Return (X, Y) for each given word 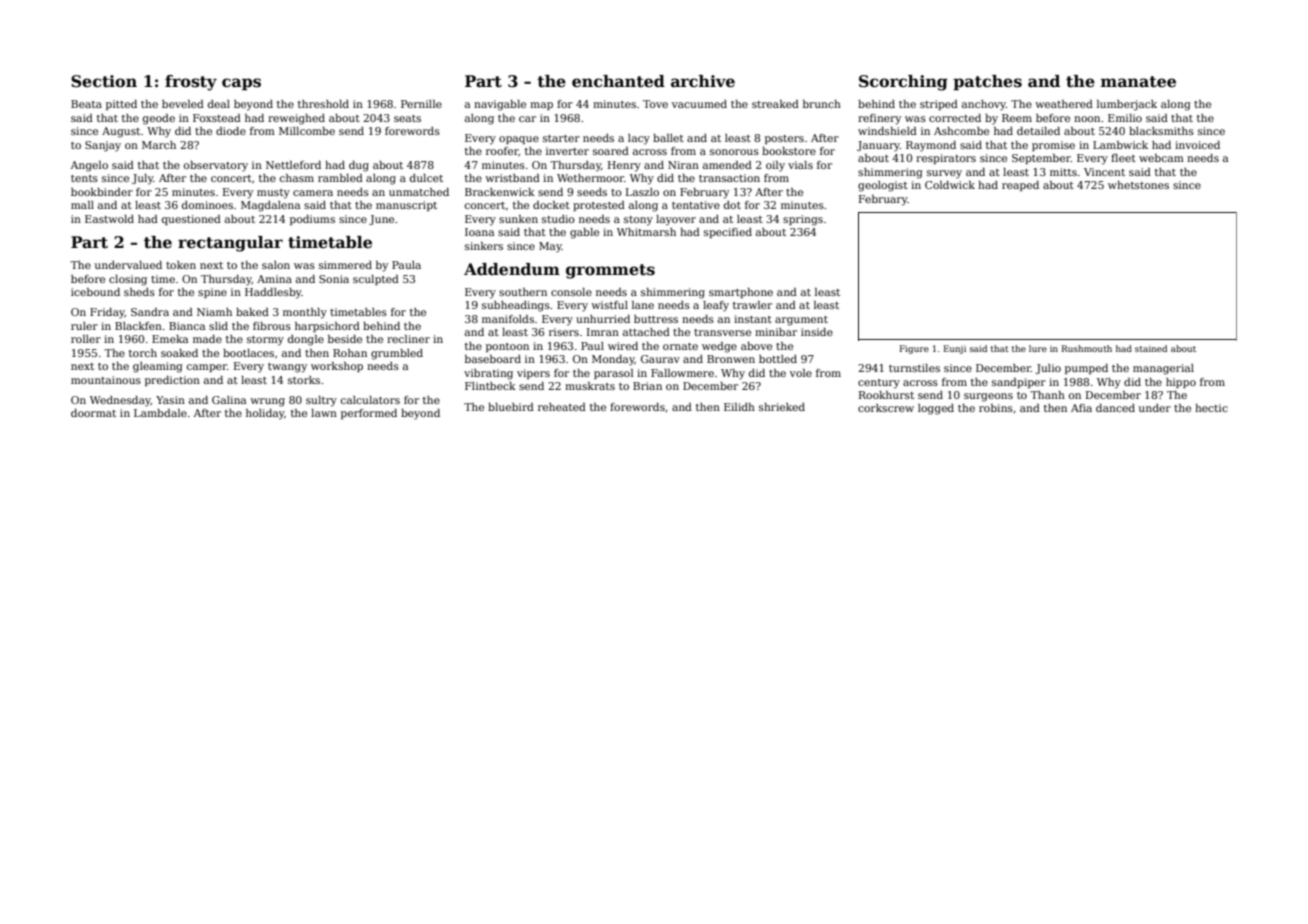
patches (987, 83)
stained (1151, 348)
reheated (562, 407)
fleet (1123, 158)
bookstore (789, 151)
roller (86, 339)
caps (241, 84)
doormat (93, 413)
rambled (340, 178)
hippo (1181, 383)
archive (703, 81)
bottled (778, 359)
